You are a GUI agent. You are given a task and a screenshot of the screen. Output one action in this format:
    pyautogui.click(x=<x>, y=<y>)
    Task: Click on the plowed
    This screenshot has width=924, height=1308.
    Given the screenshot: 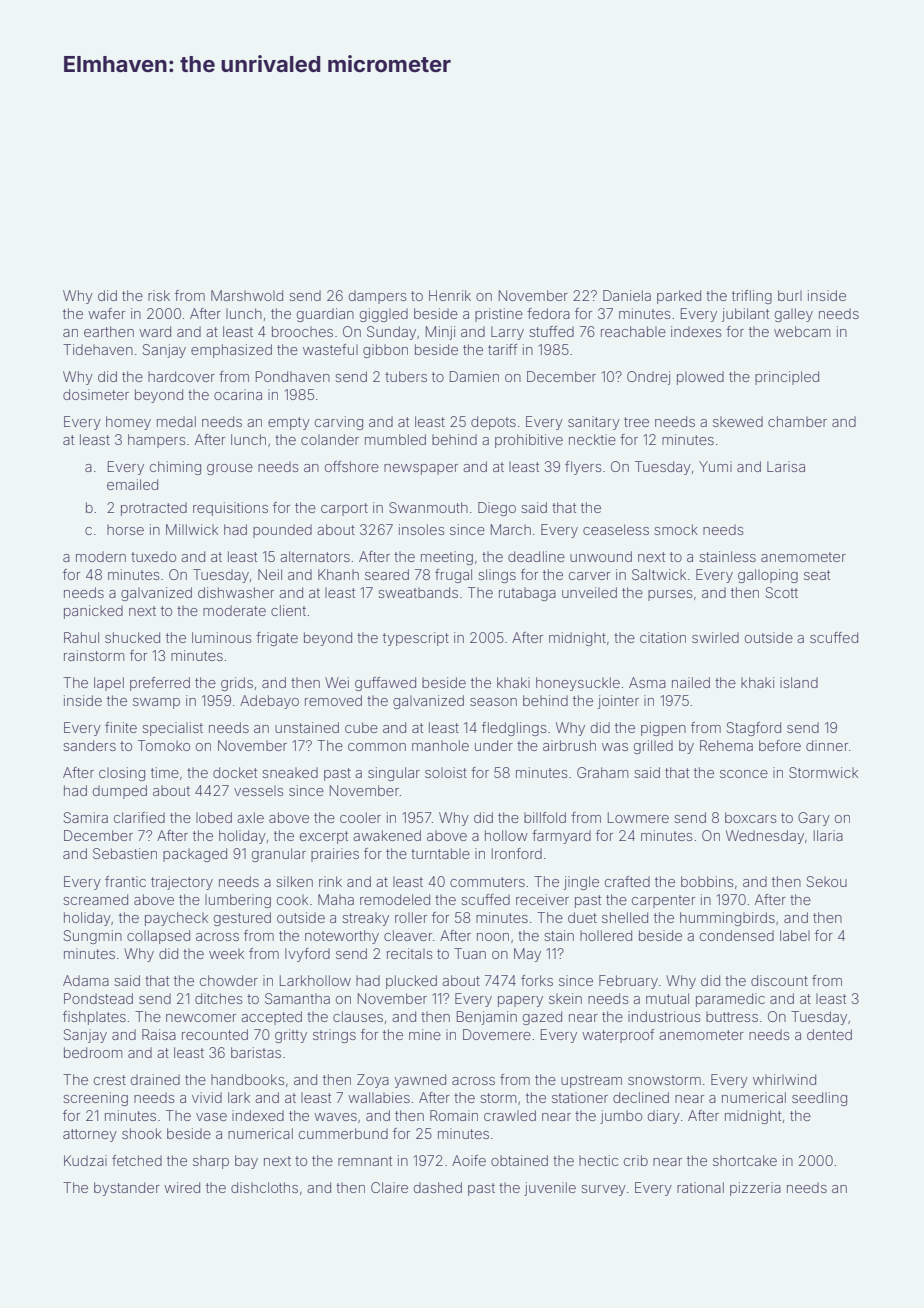 What is the action you would take?
    pyautogui.click(x=700, y=378)
